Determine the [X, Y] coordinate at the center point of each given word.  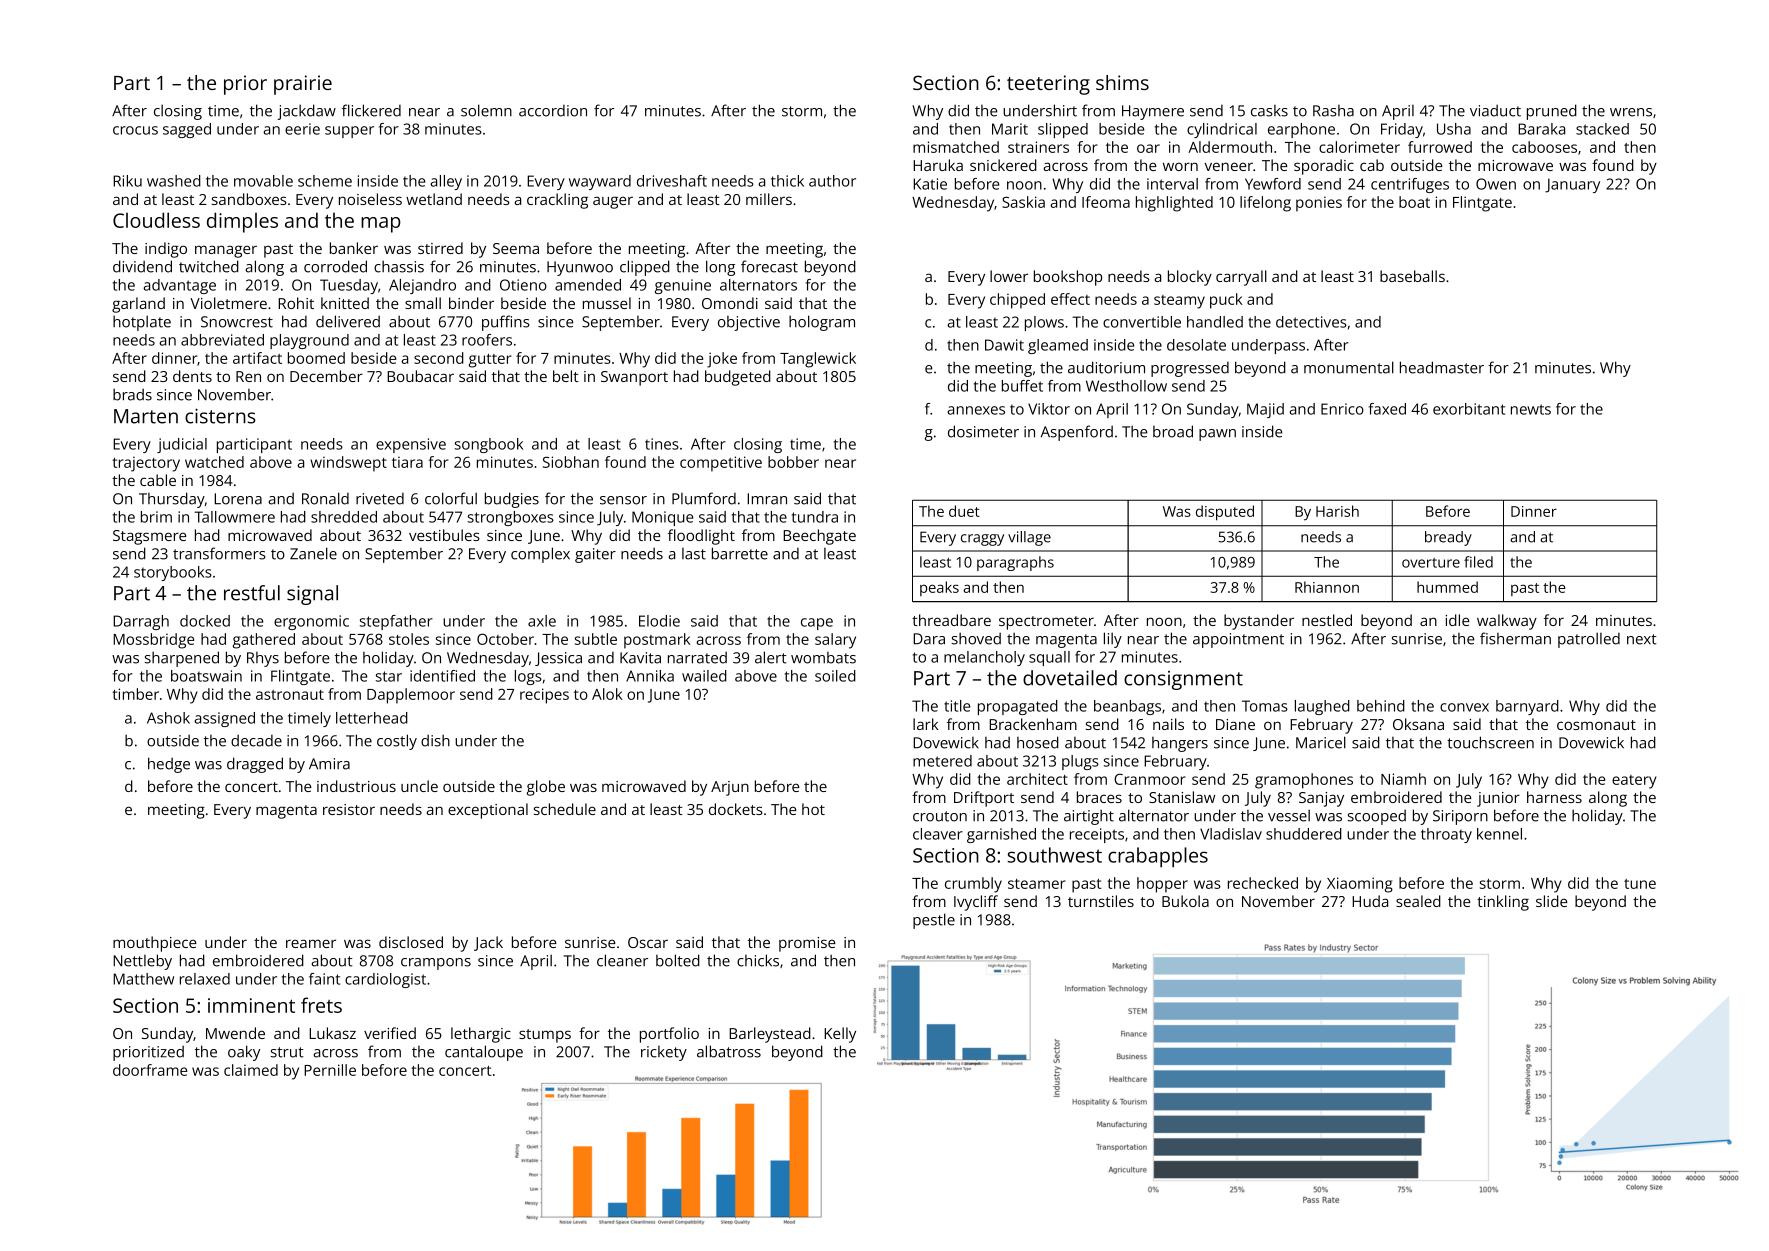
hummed [1447, 587]
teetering [1048, 85]
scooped [1377, 817]
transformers [219, 553]
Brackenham [1033, 724]
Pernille [330, 1070]
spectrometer [1046, 623]
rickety [664, 1053]
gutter [490, 361]
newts [1531, 409]
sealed [1418, 901]
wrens [1631, 112]
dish [435, 740]
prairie [303, 85]
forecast [769, 266]
